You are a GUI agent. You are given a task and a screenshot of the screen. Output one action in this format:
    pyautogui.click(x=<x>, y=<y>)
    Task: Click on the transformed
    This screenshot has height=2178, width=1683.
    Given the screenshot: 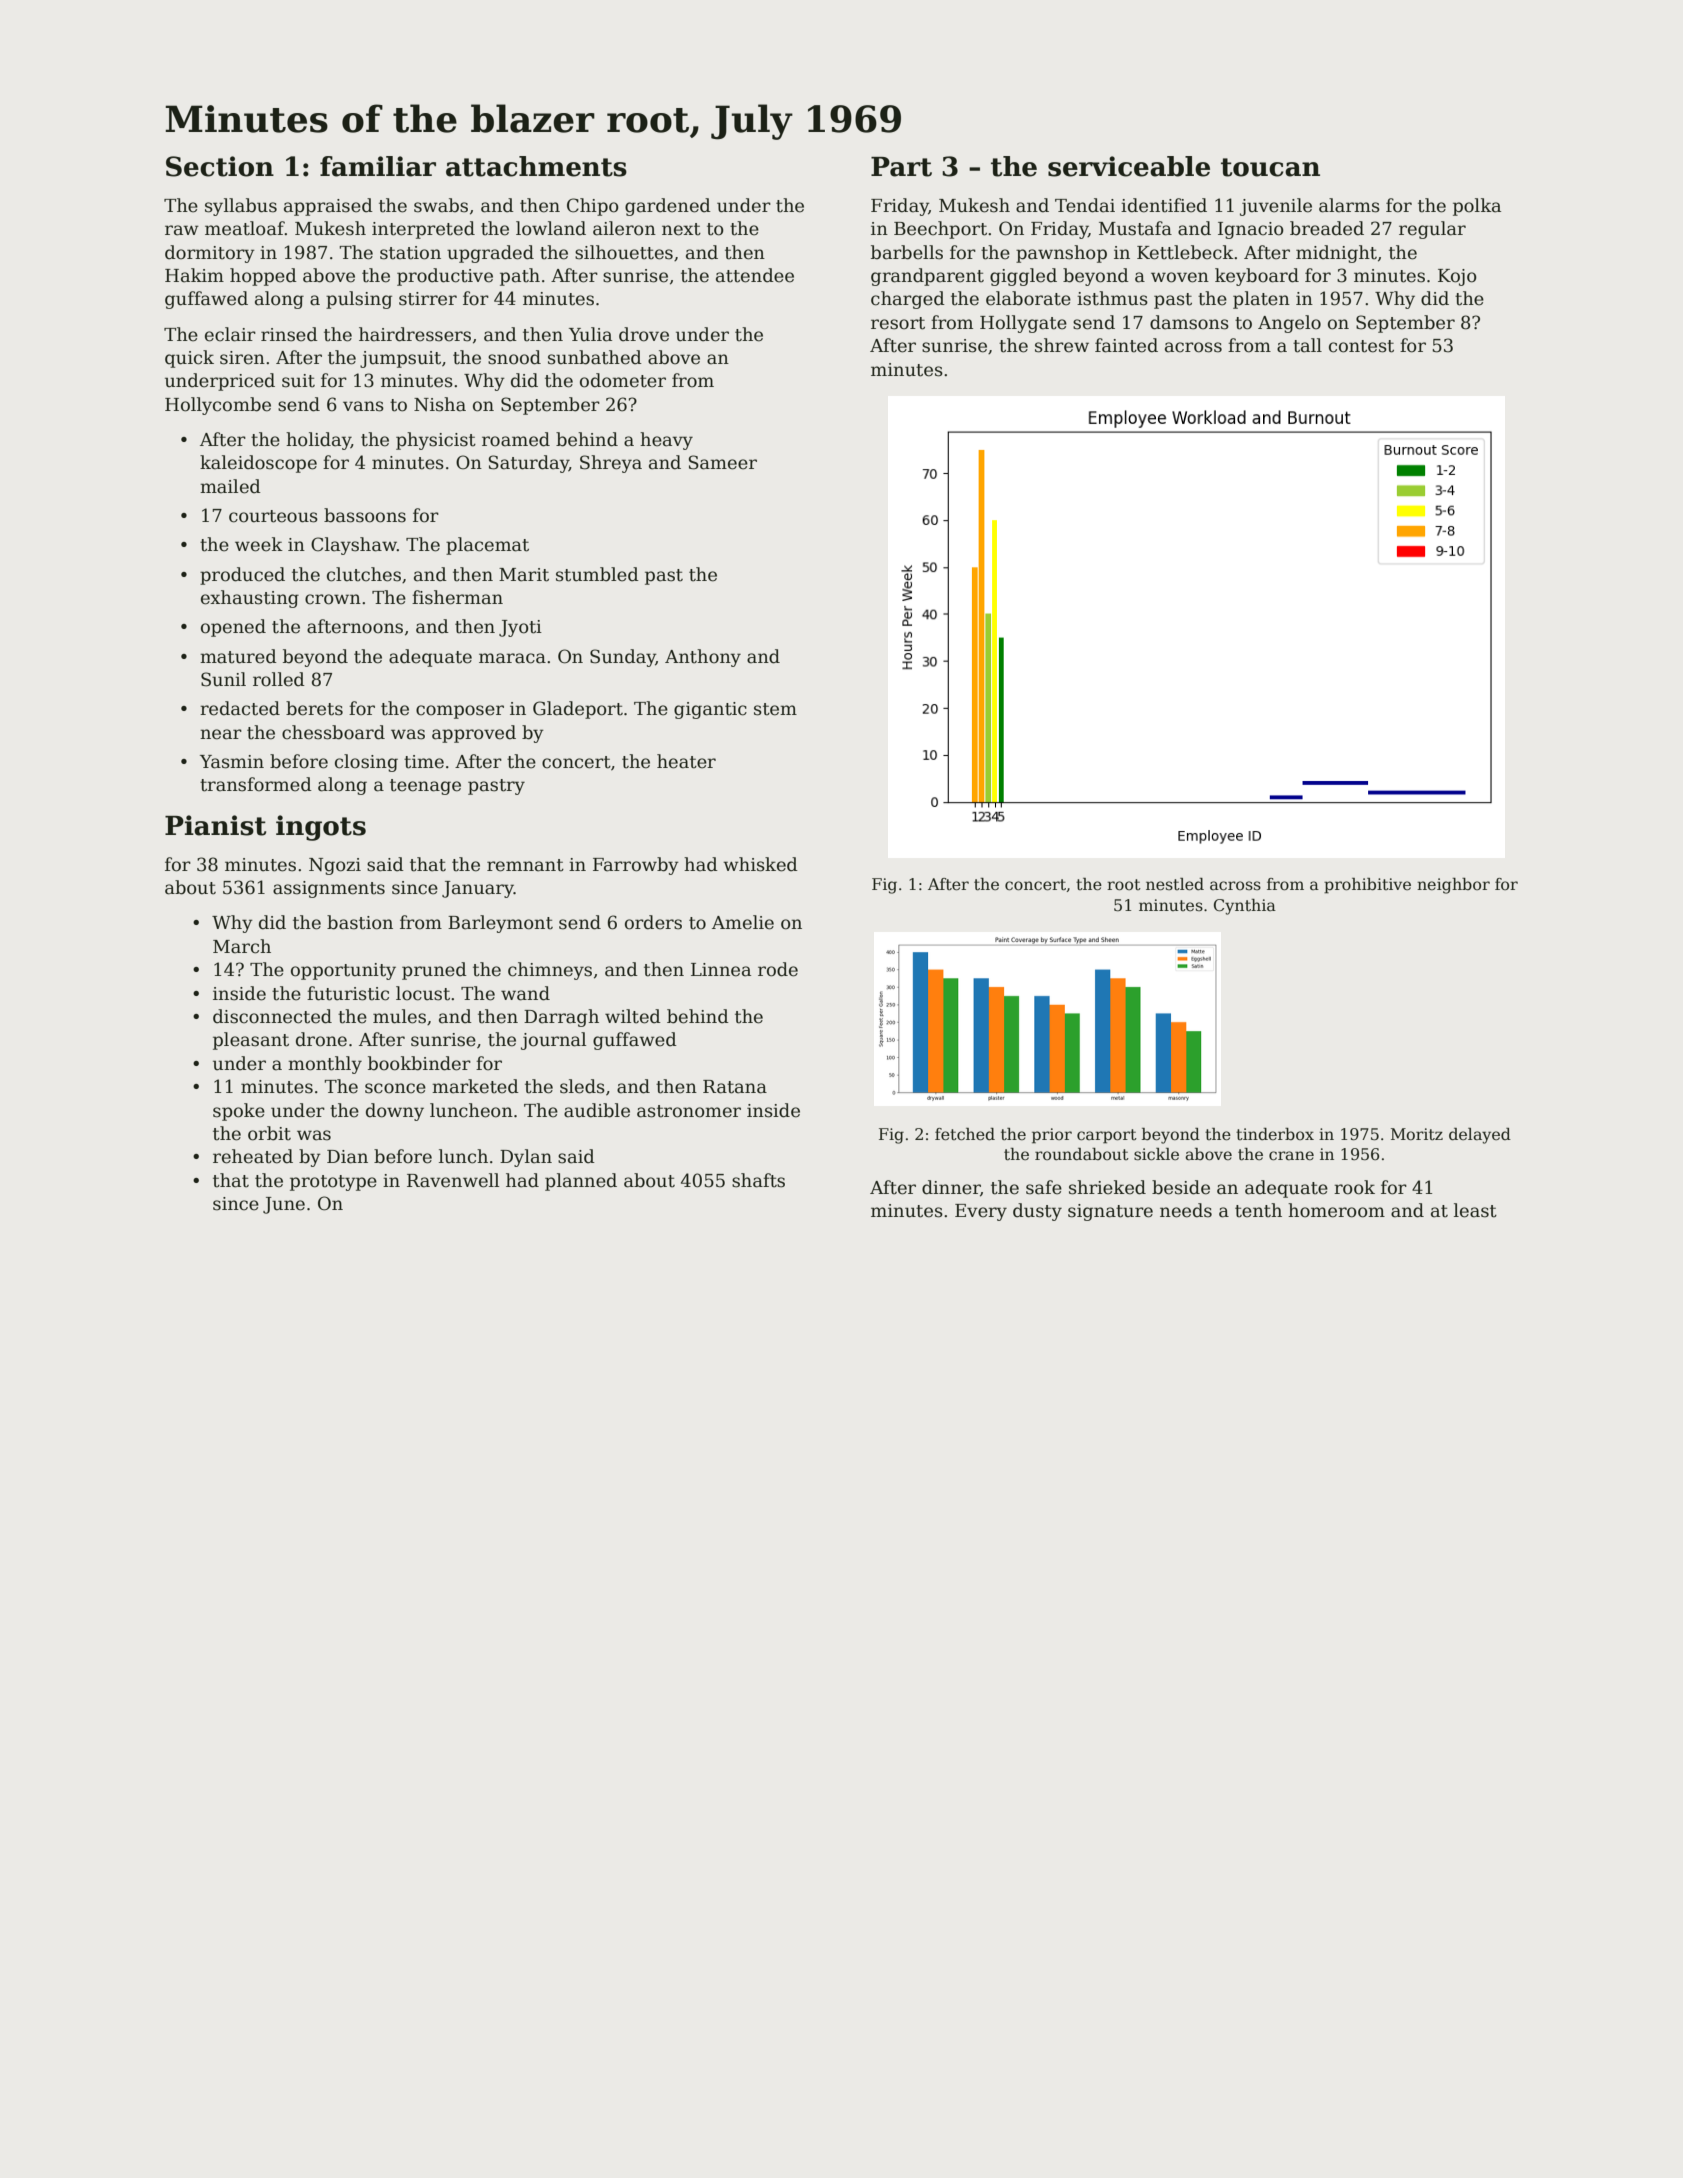 What is the action you would take?
    pyautogui.click(x=256, y=784)
